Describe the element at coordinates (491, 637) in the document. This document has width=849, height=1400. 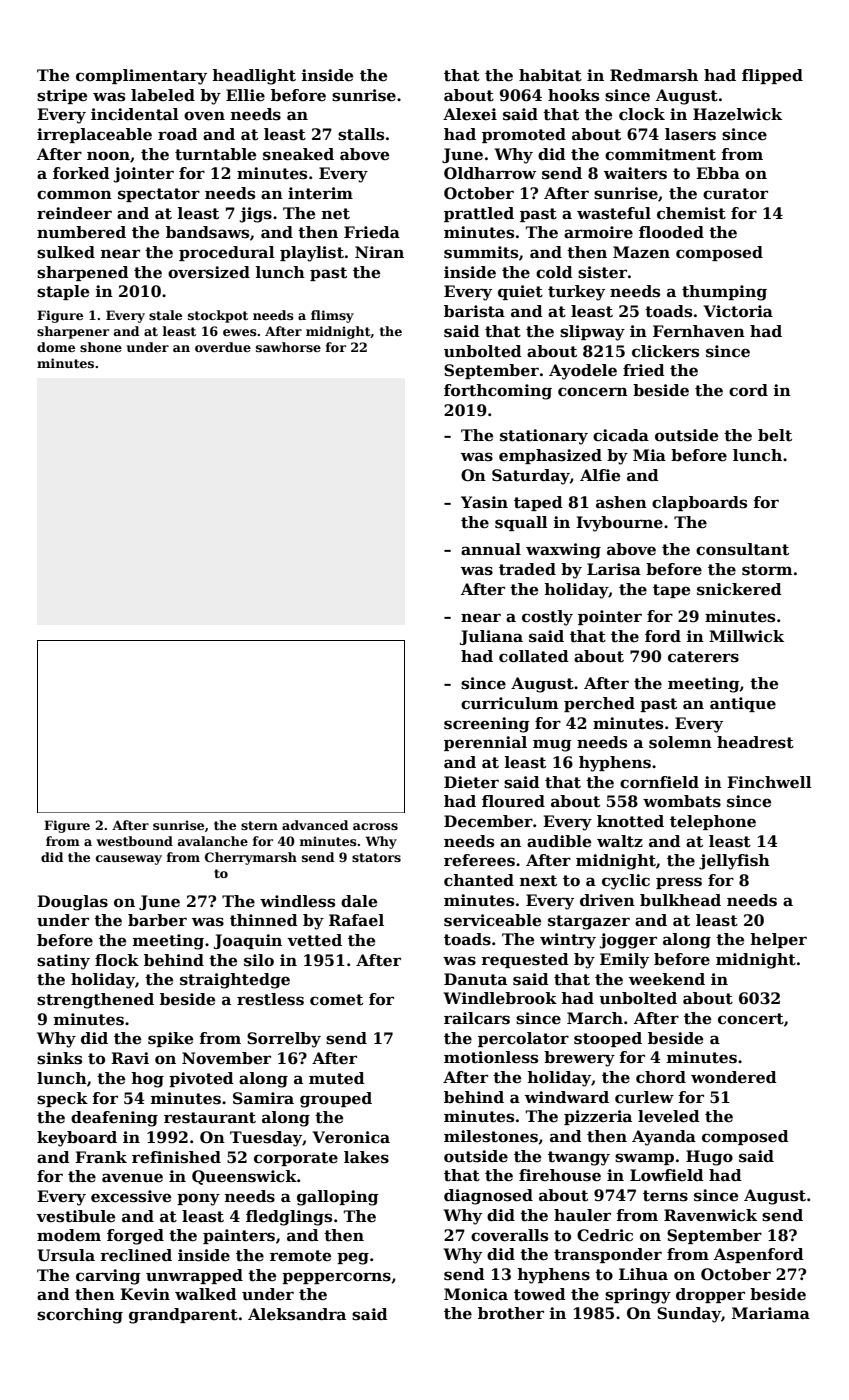
I see `Juliana` at that location.
